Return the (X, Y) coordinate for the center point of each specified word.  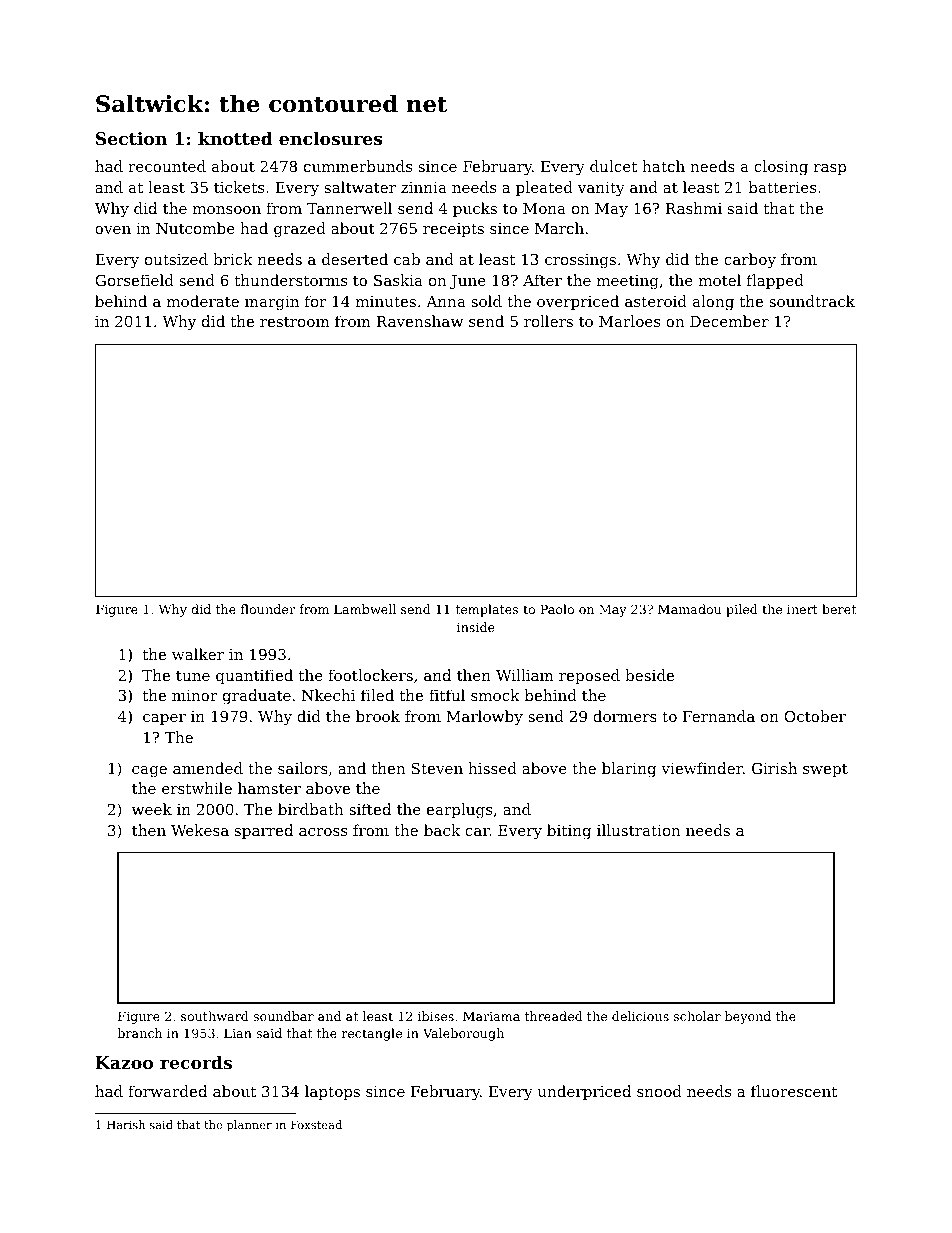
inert (802, 609)
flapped (775, 281)
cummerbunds (358, 166)
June (468, 282)
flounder (268, 609)
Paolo (557, 609)
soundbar (283, 1016)
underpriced (584, 1092)
